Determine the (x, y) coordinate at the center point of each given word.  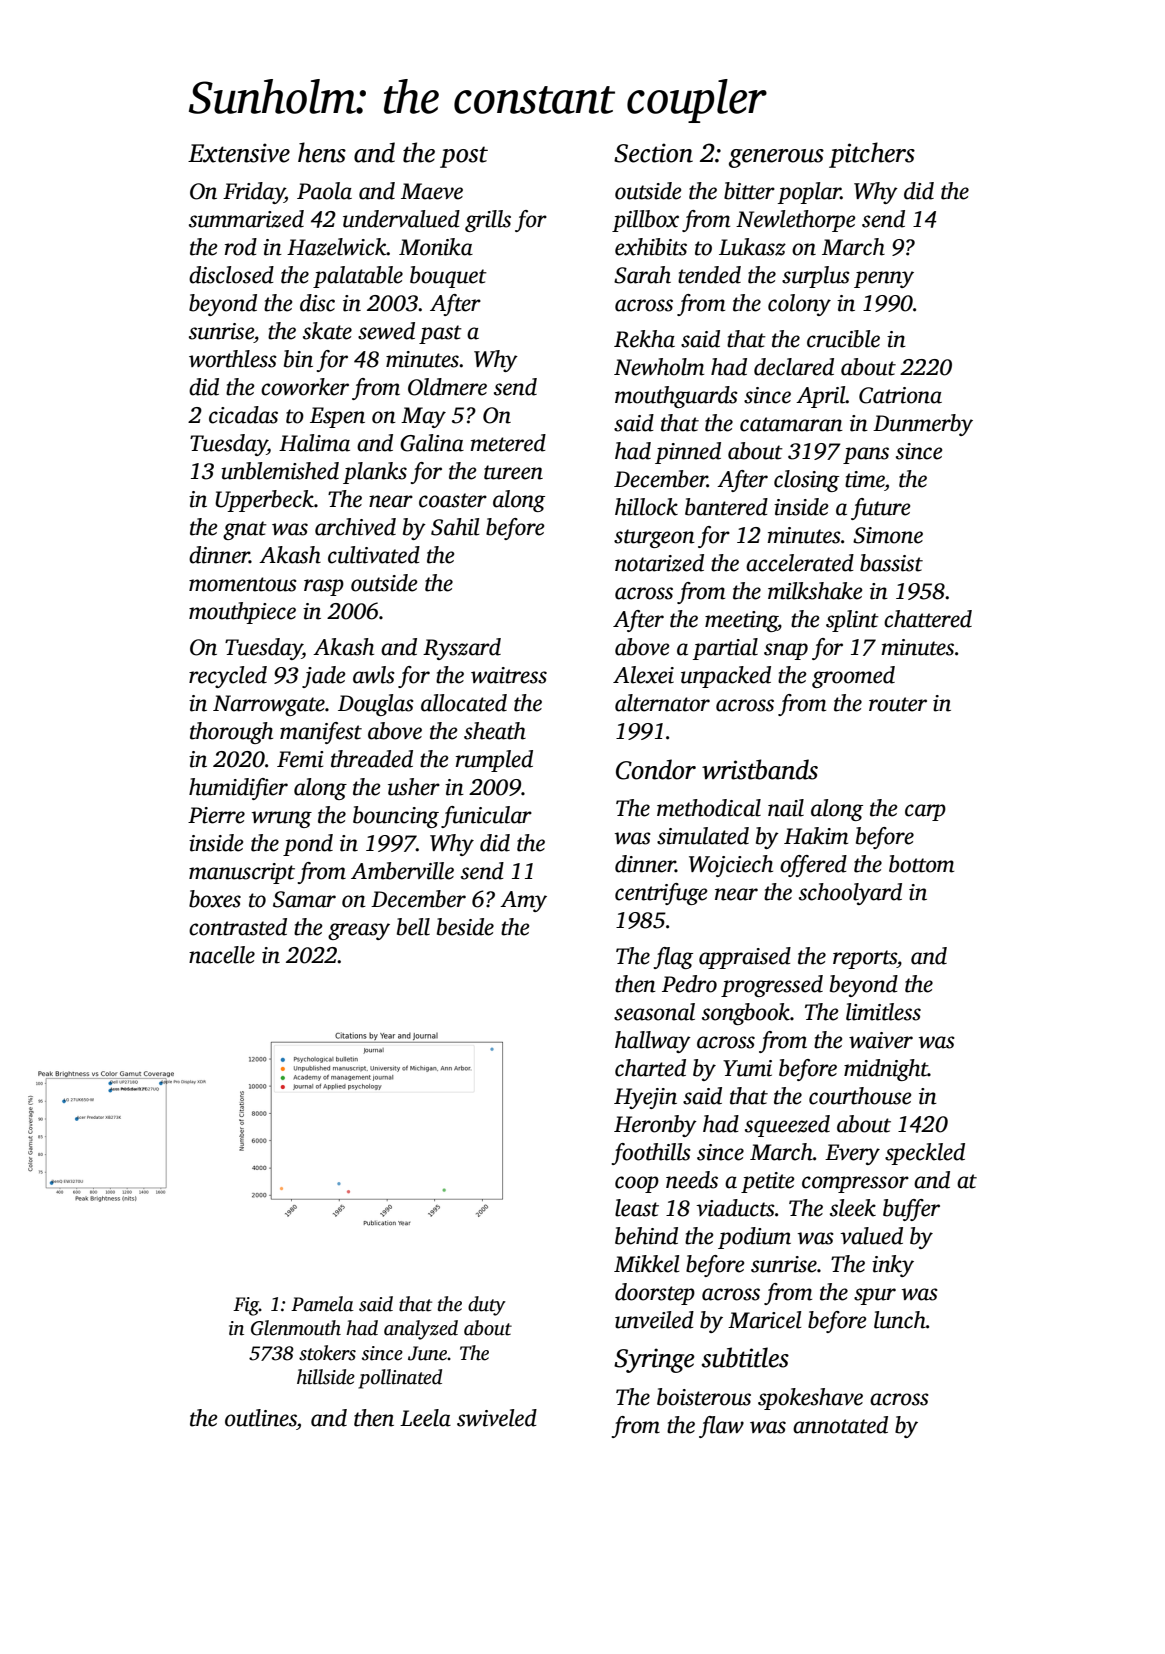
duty (487, 1306)
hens (322, 152)
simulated (703, 836)
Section (653, 153)
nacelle (222, 955)
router (898, 704)
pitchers (872, 155)
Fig (246, 1306)
